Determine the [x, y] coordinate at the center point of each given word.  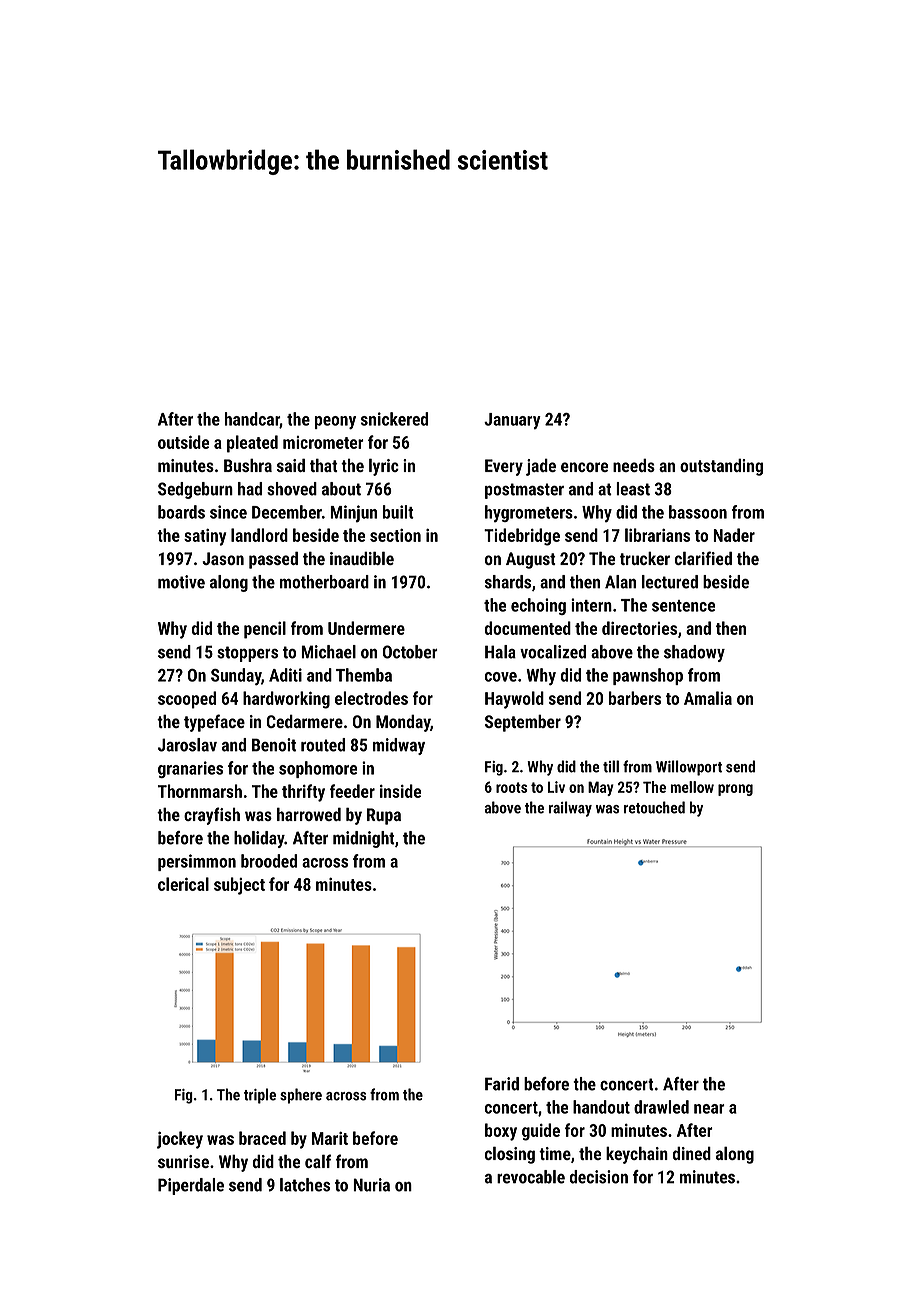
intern [591, 605]
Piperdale [191, 1186]
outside [183, 442]
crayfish [212, 816]
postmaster [524, 491]
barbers [635, 698]
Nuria [371, 1185]
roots [511, 787]
